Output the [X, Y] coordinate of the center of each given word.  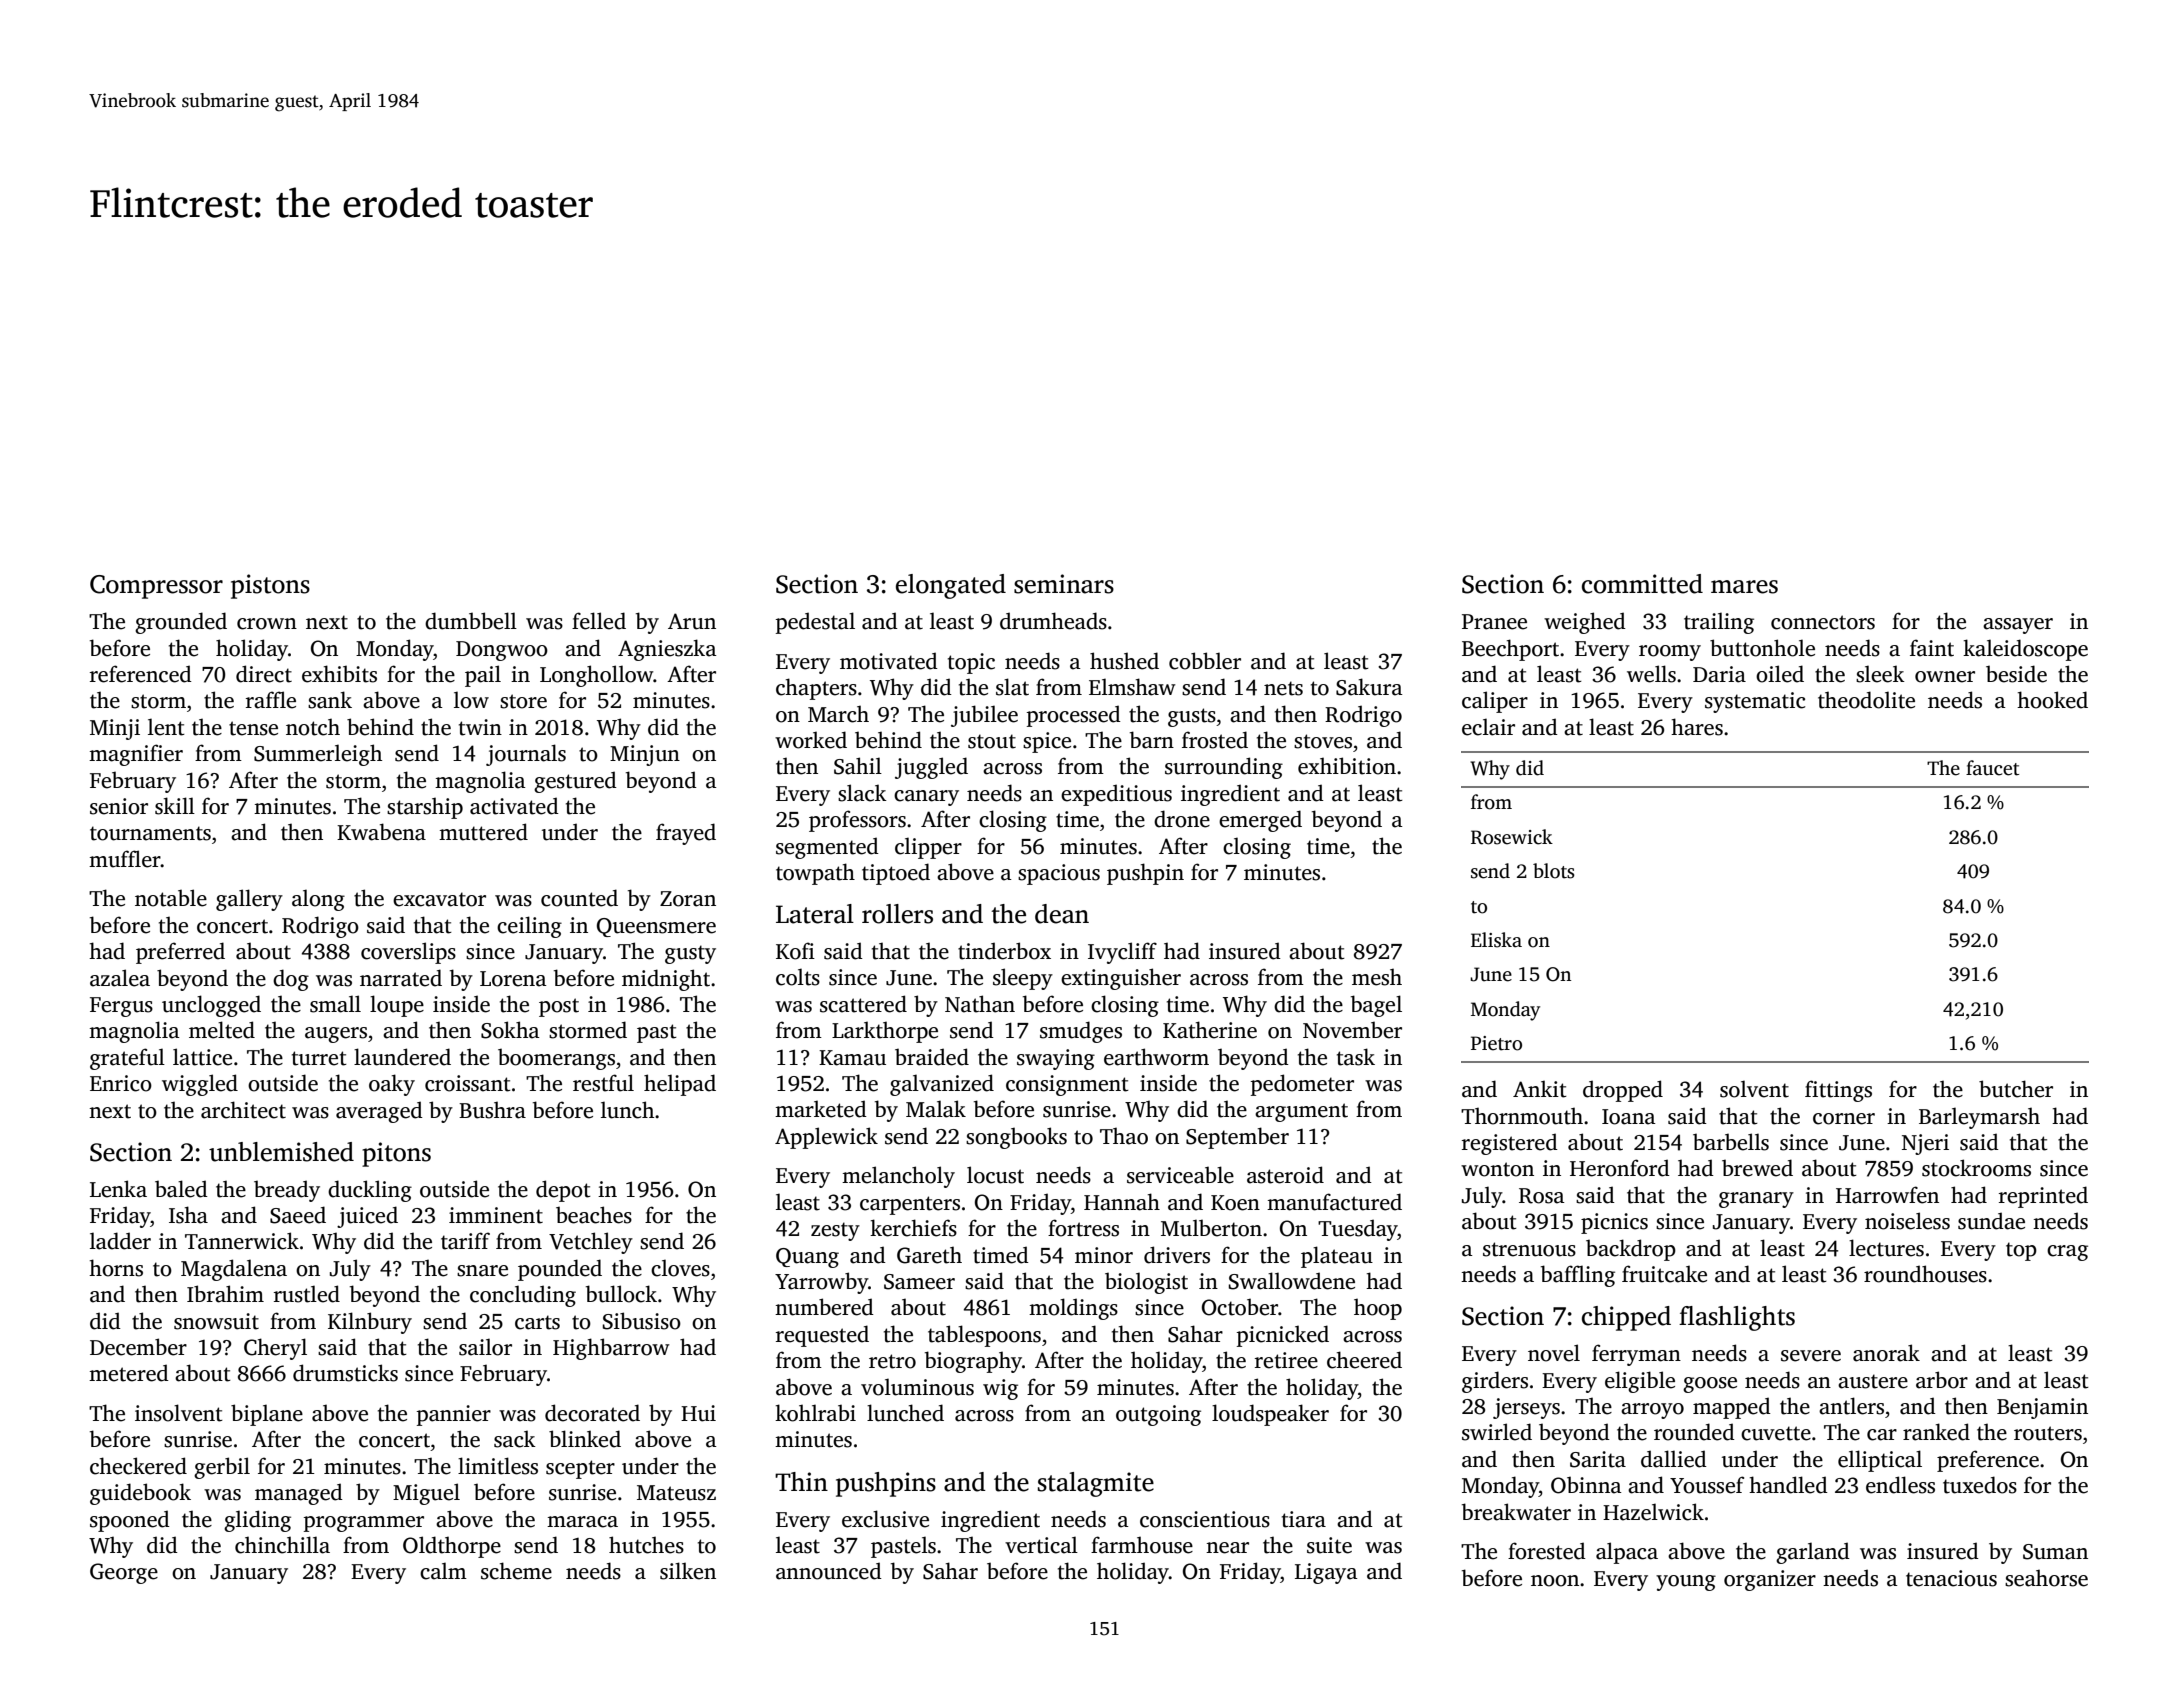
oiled [1780, 674]
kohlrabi [815, 1413]
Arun [692, 621]
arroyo [1652, 1411]
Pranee [1494, 622]
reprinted [2043, 1197]
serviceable [1180, 1175]
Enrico [121, 1083]
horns [116, 1268]
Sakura [1369, 687]
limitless [498, 1466]
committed [1642, 584]
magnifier [136, 755]
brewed [1757, 1168]
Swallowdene [1292, 1281]
